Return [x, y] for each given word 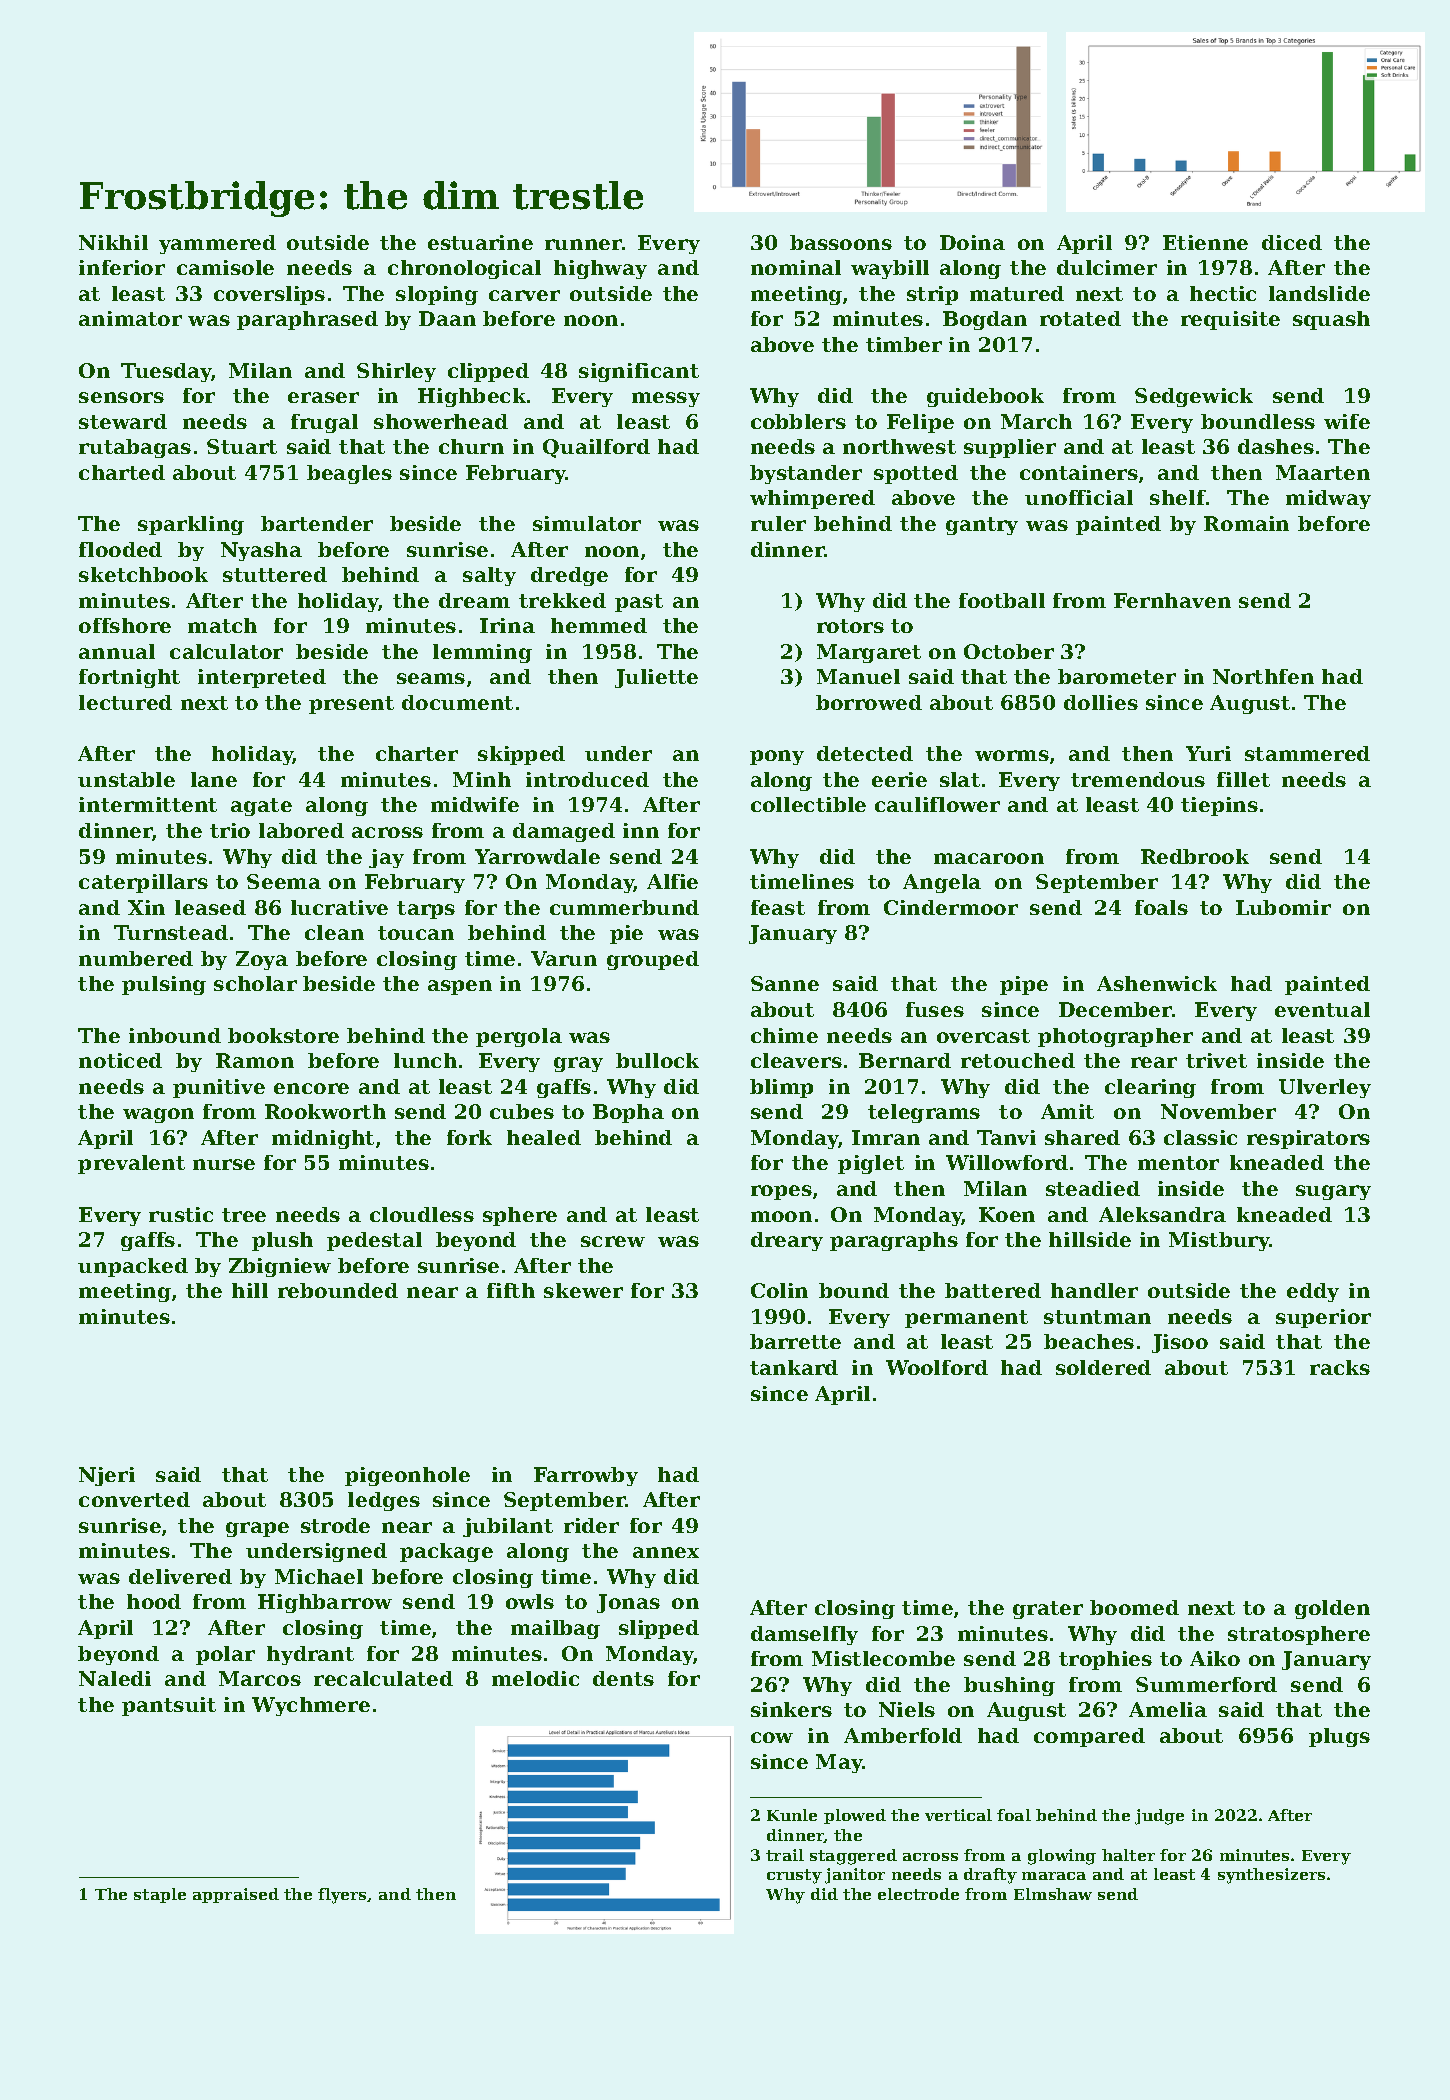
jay [386, 858]
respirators [1308, 1139]
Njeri [107, 1476]
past [639, 603]
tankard [794, 1367]
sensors [121, 397]
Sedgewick [1194, 397]
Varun [564, 958]
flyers [342, 1896]
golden [1332, 1609]
